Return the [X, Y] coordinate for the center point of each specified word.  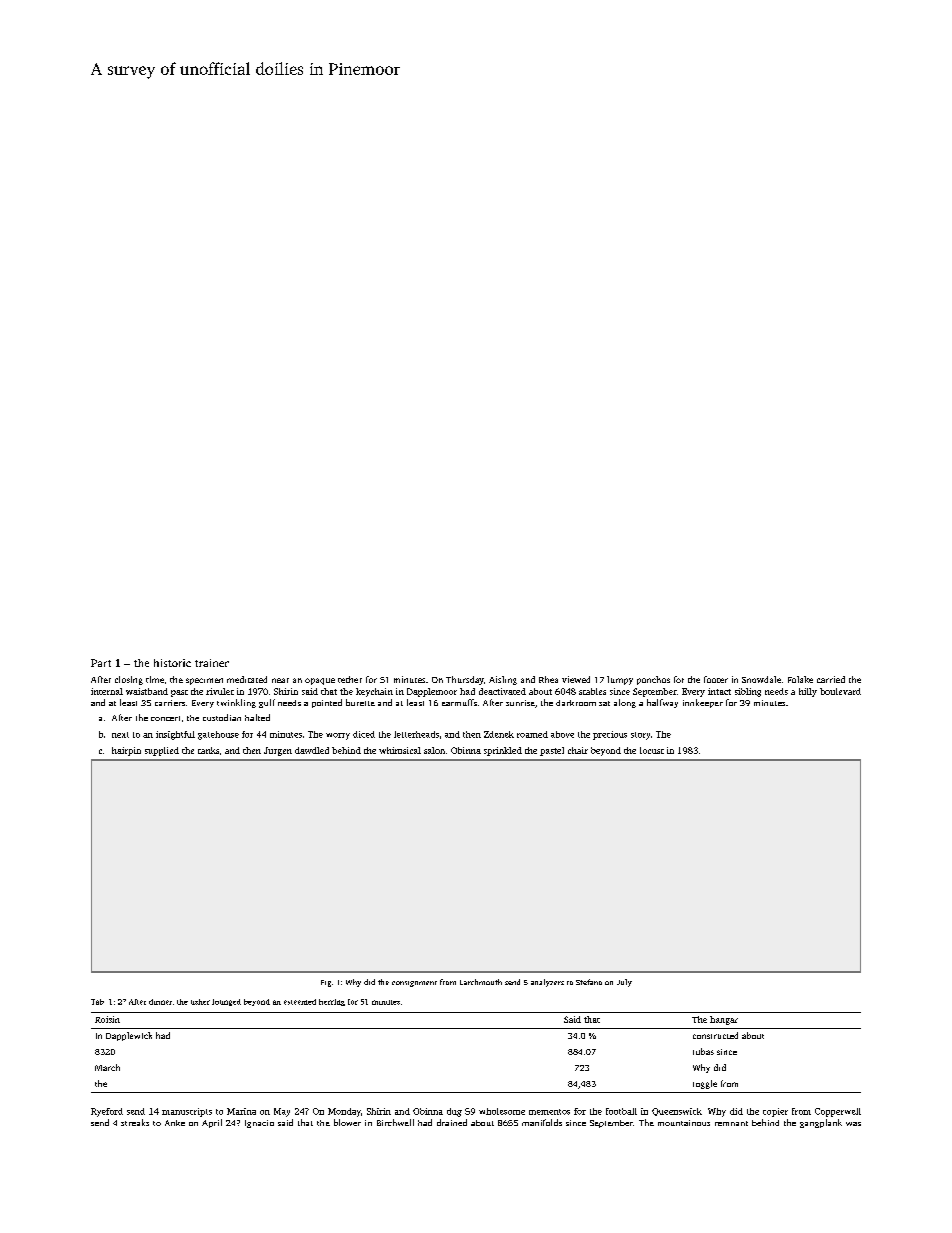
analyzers [547, 983]
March [107, 1067]
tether [350, 679]
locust [652, 750]
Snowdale [761, 679]
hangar [724, 1020]
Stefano [589, 982]
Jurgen [278, 751]
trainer [212, 663]
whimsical [400, 750]
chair [578, 750]
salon [434, 750]
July [624, 983]
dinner [160, 1002]
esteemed [300, 1002]
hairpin [126, 751]
